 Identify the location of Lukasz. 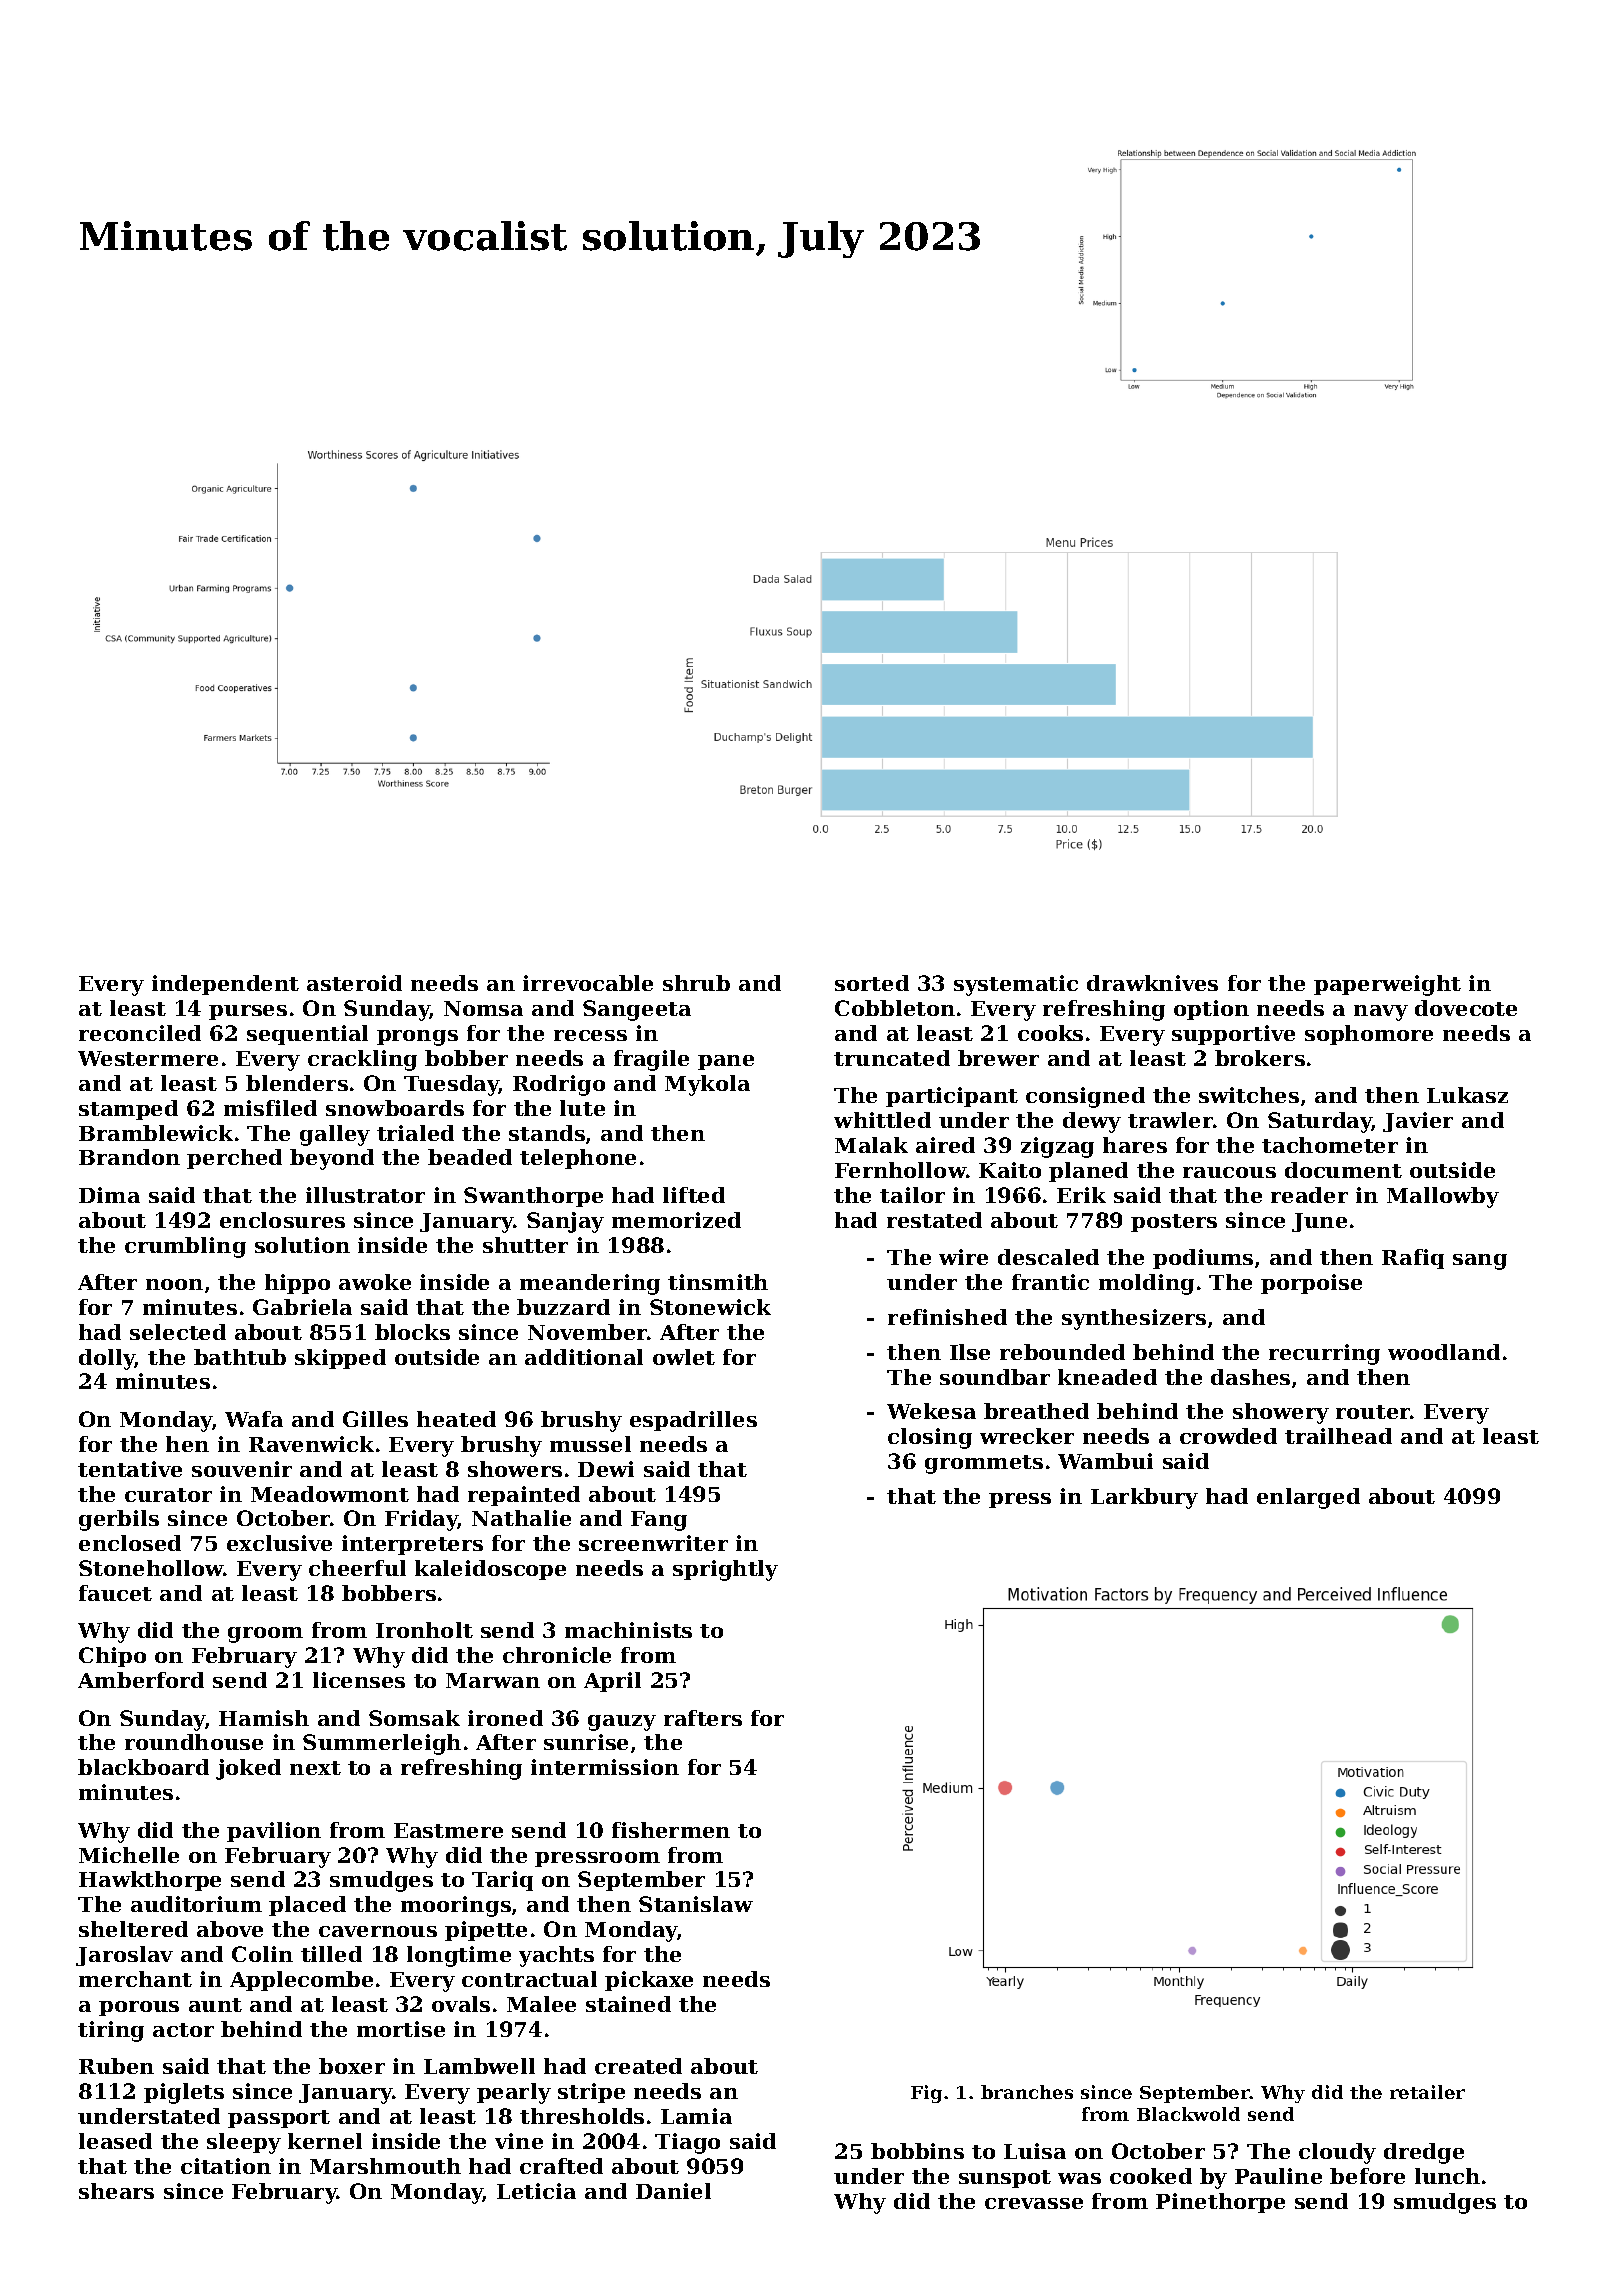
(1467, 1095).
